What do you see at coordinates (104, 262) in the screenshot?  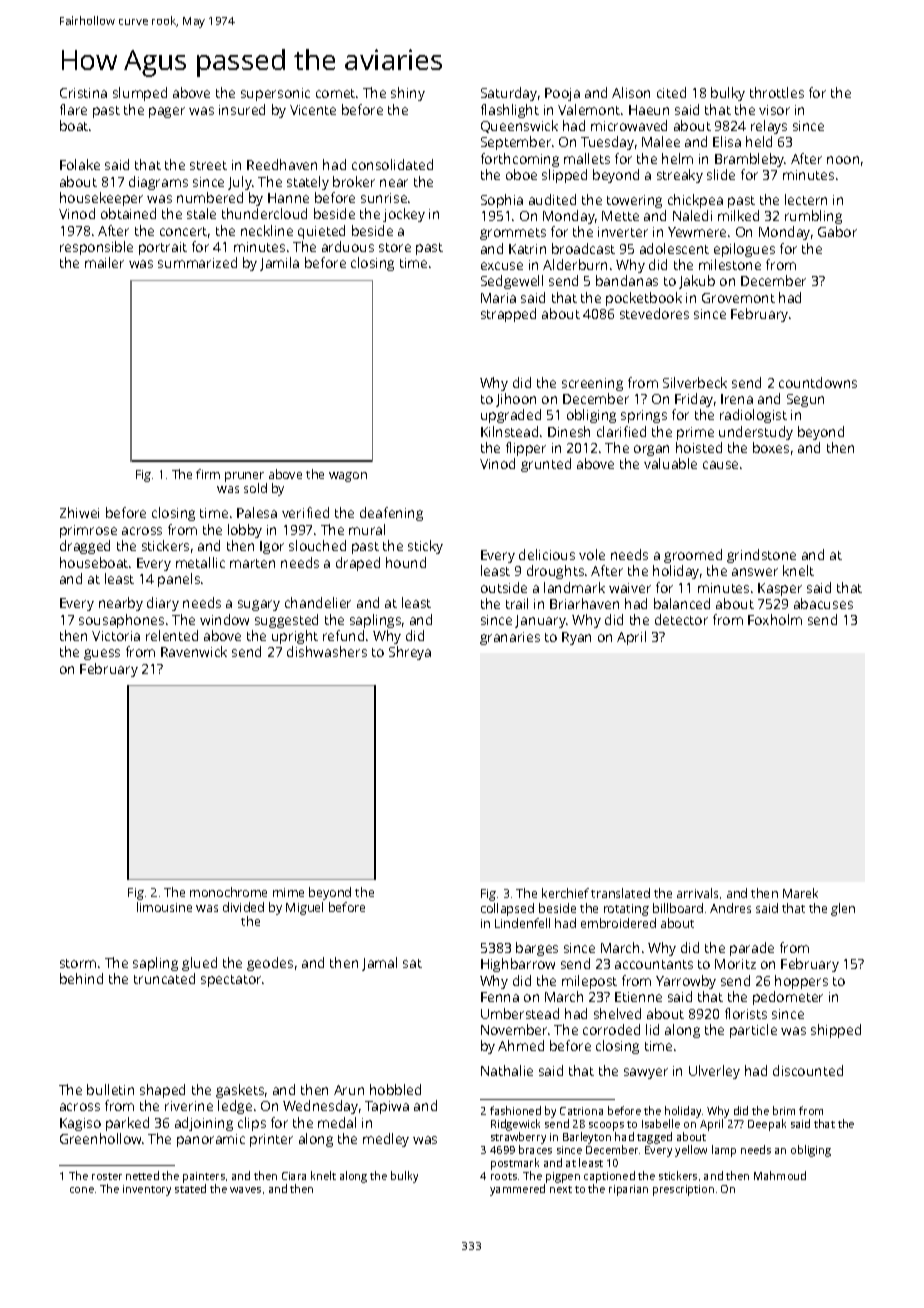 I see `mailer` at bounding box center [104, 262].
